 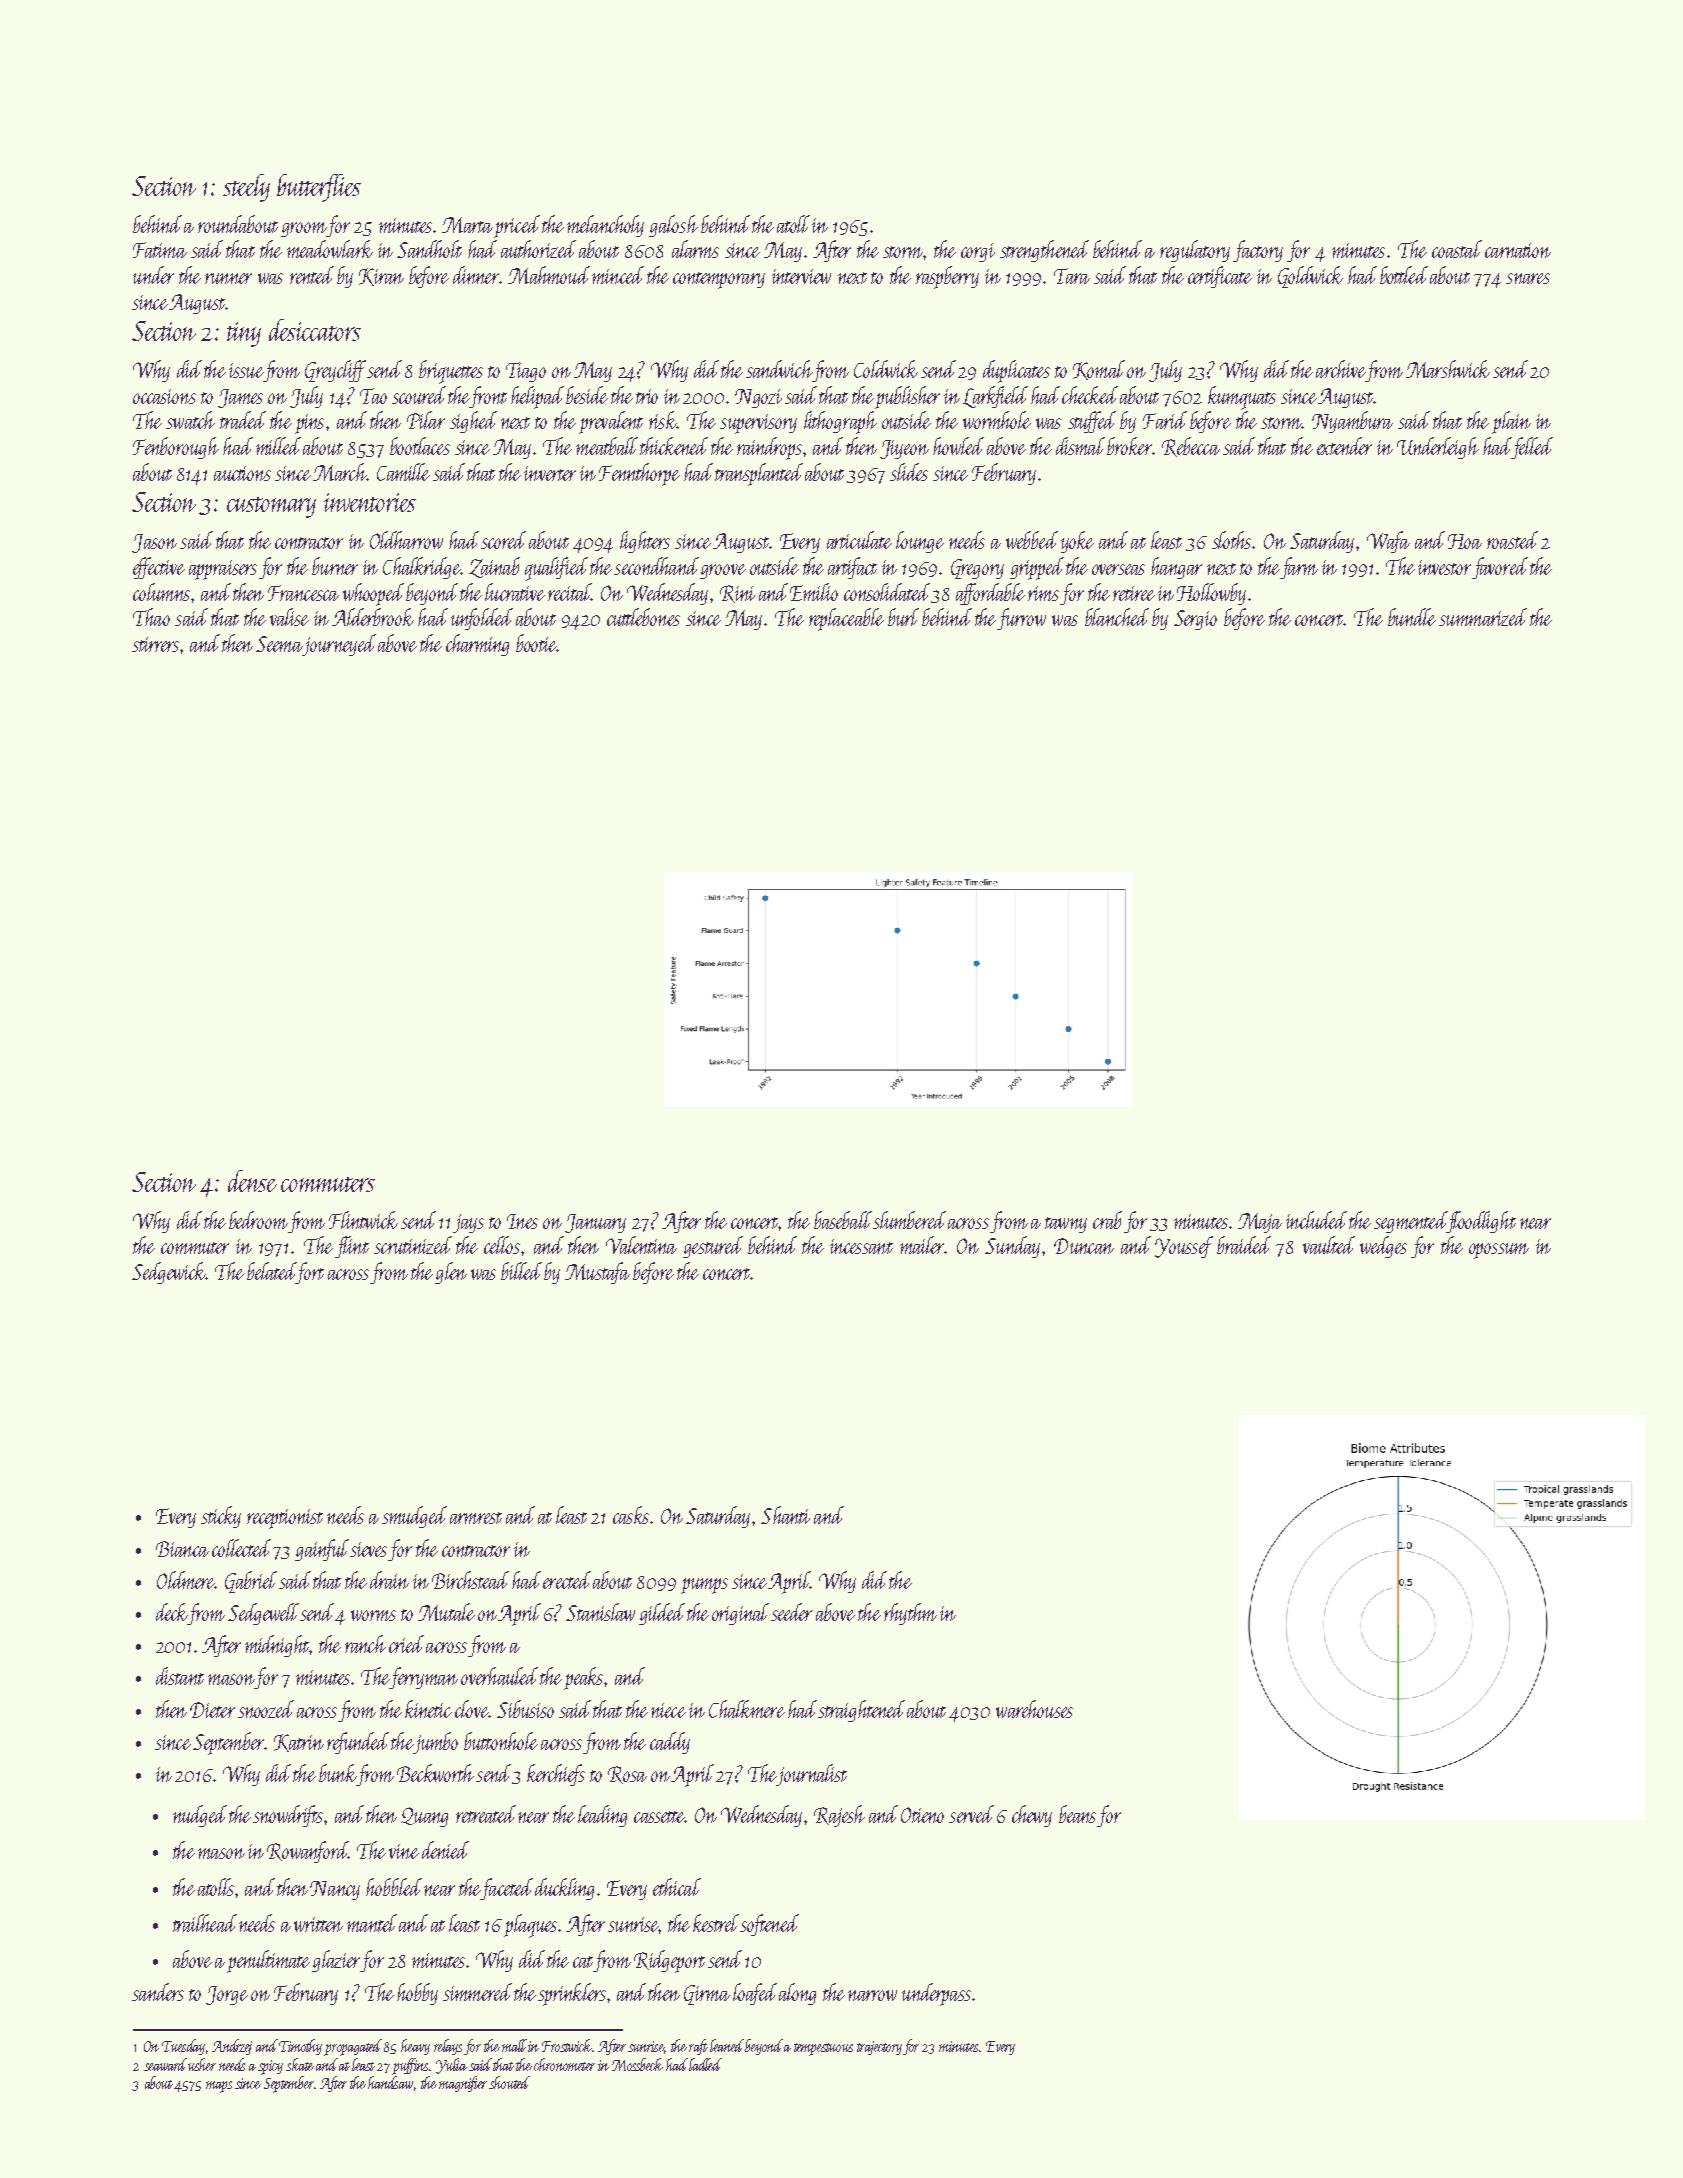 What do you see at coordinates (270, 2067) in the screenshot?
I see `spicy` at bounding box center [270, 2067].
